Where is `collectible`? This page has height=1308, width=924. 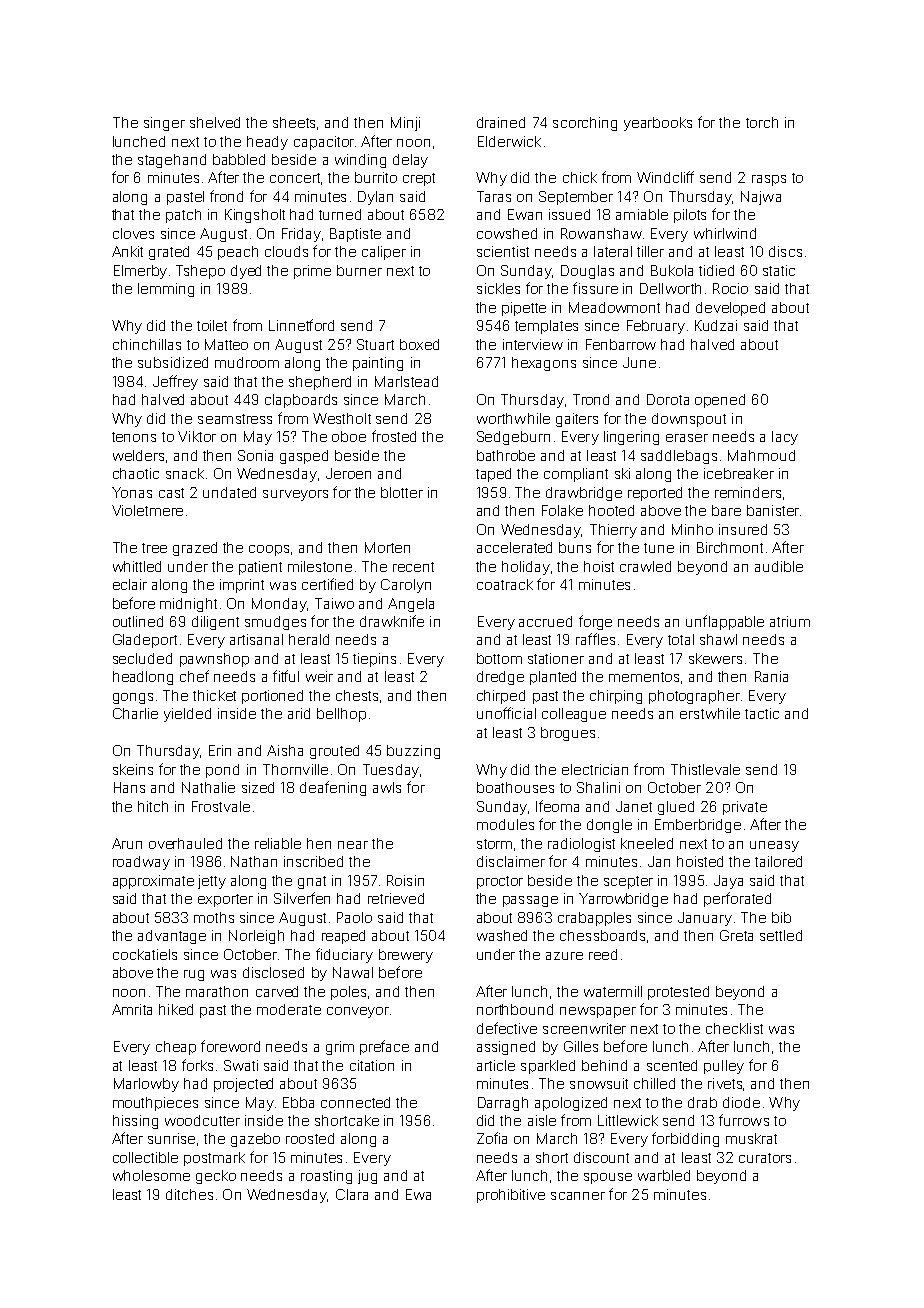 collectible is located at coordinates (145, 1157).
